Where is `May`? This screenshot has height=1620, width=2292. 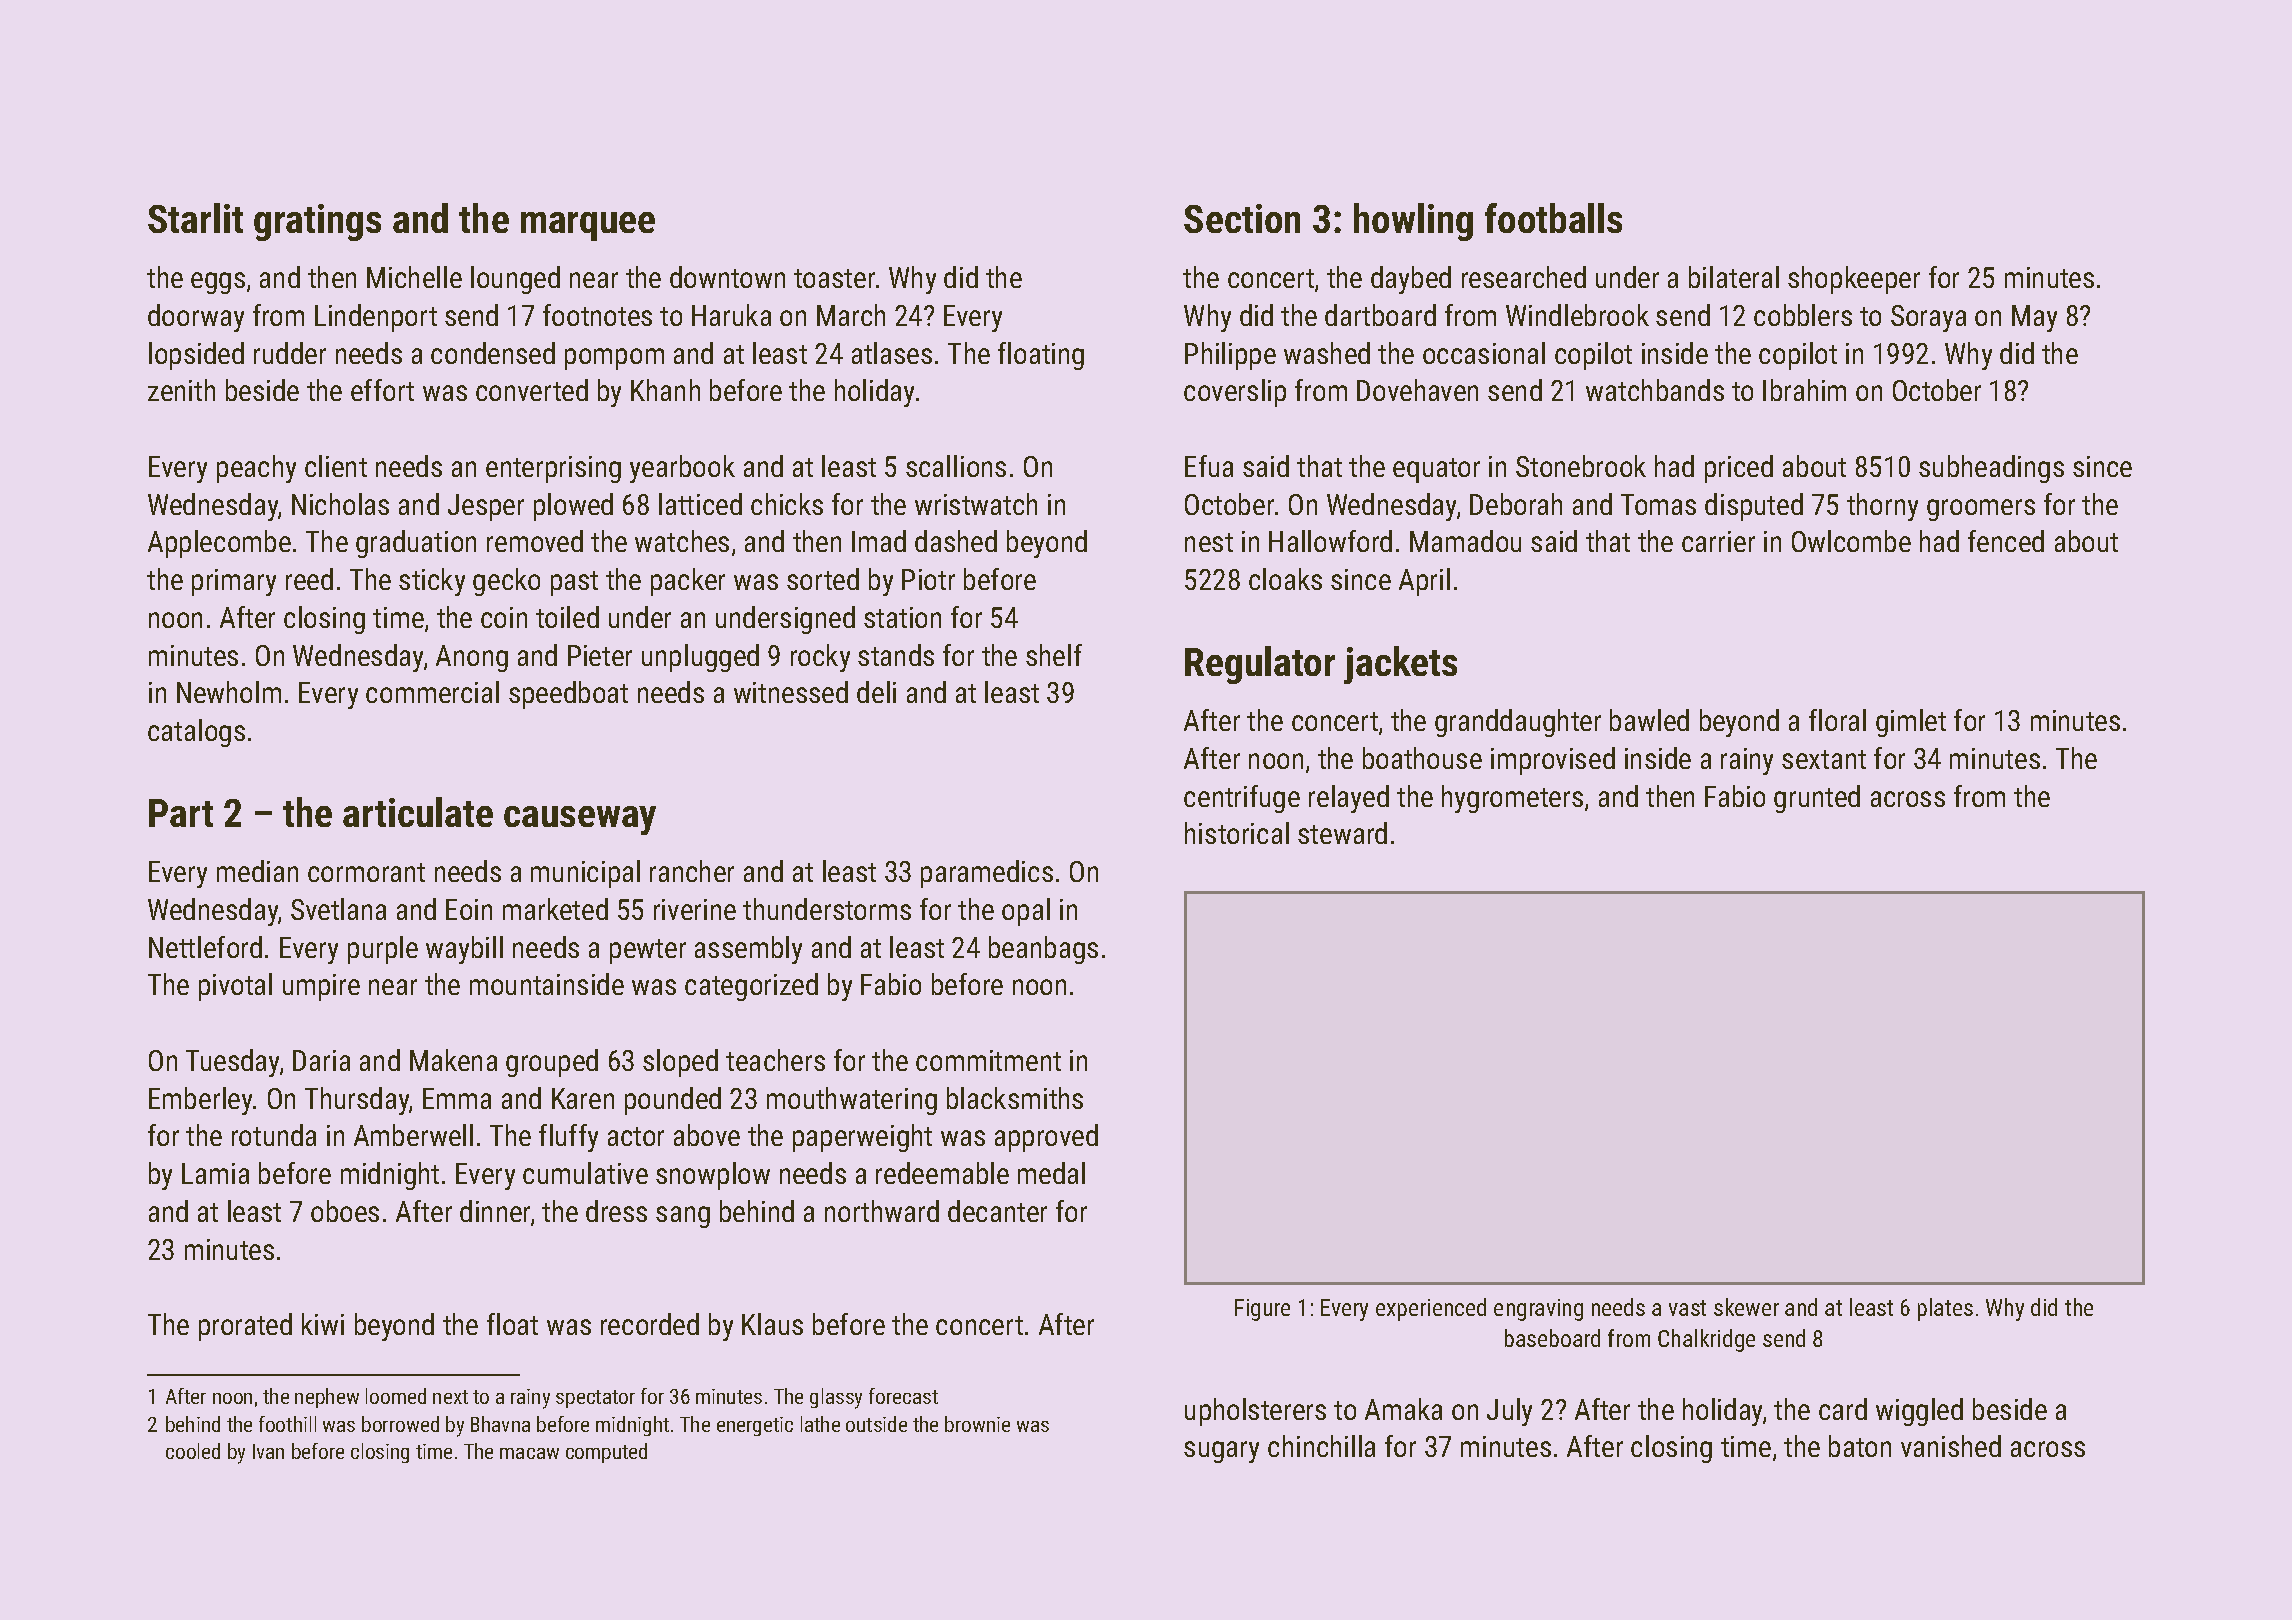
May is located at coordinates (2034, 318).
